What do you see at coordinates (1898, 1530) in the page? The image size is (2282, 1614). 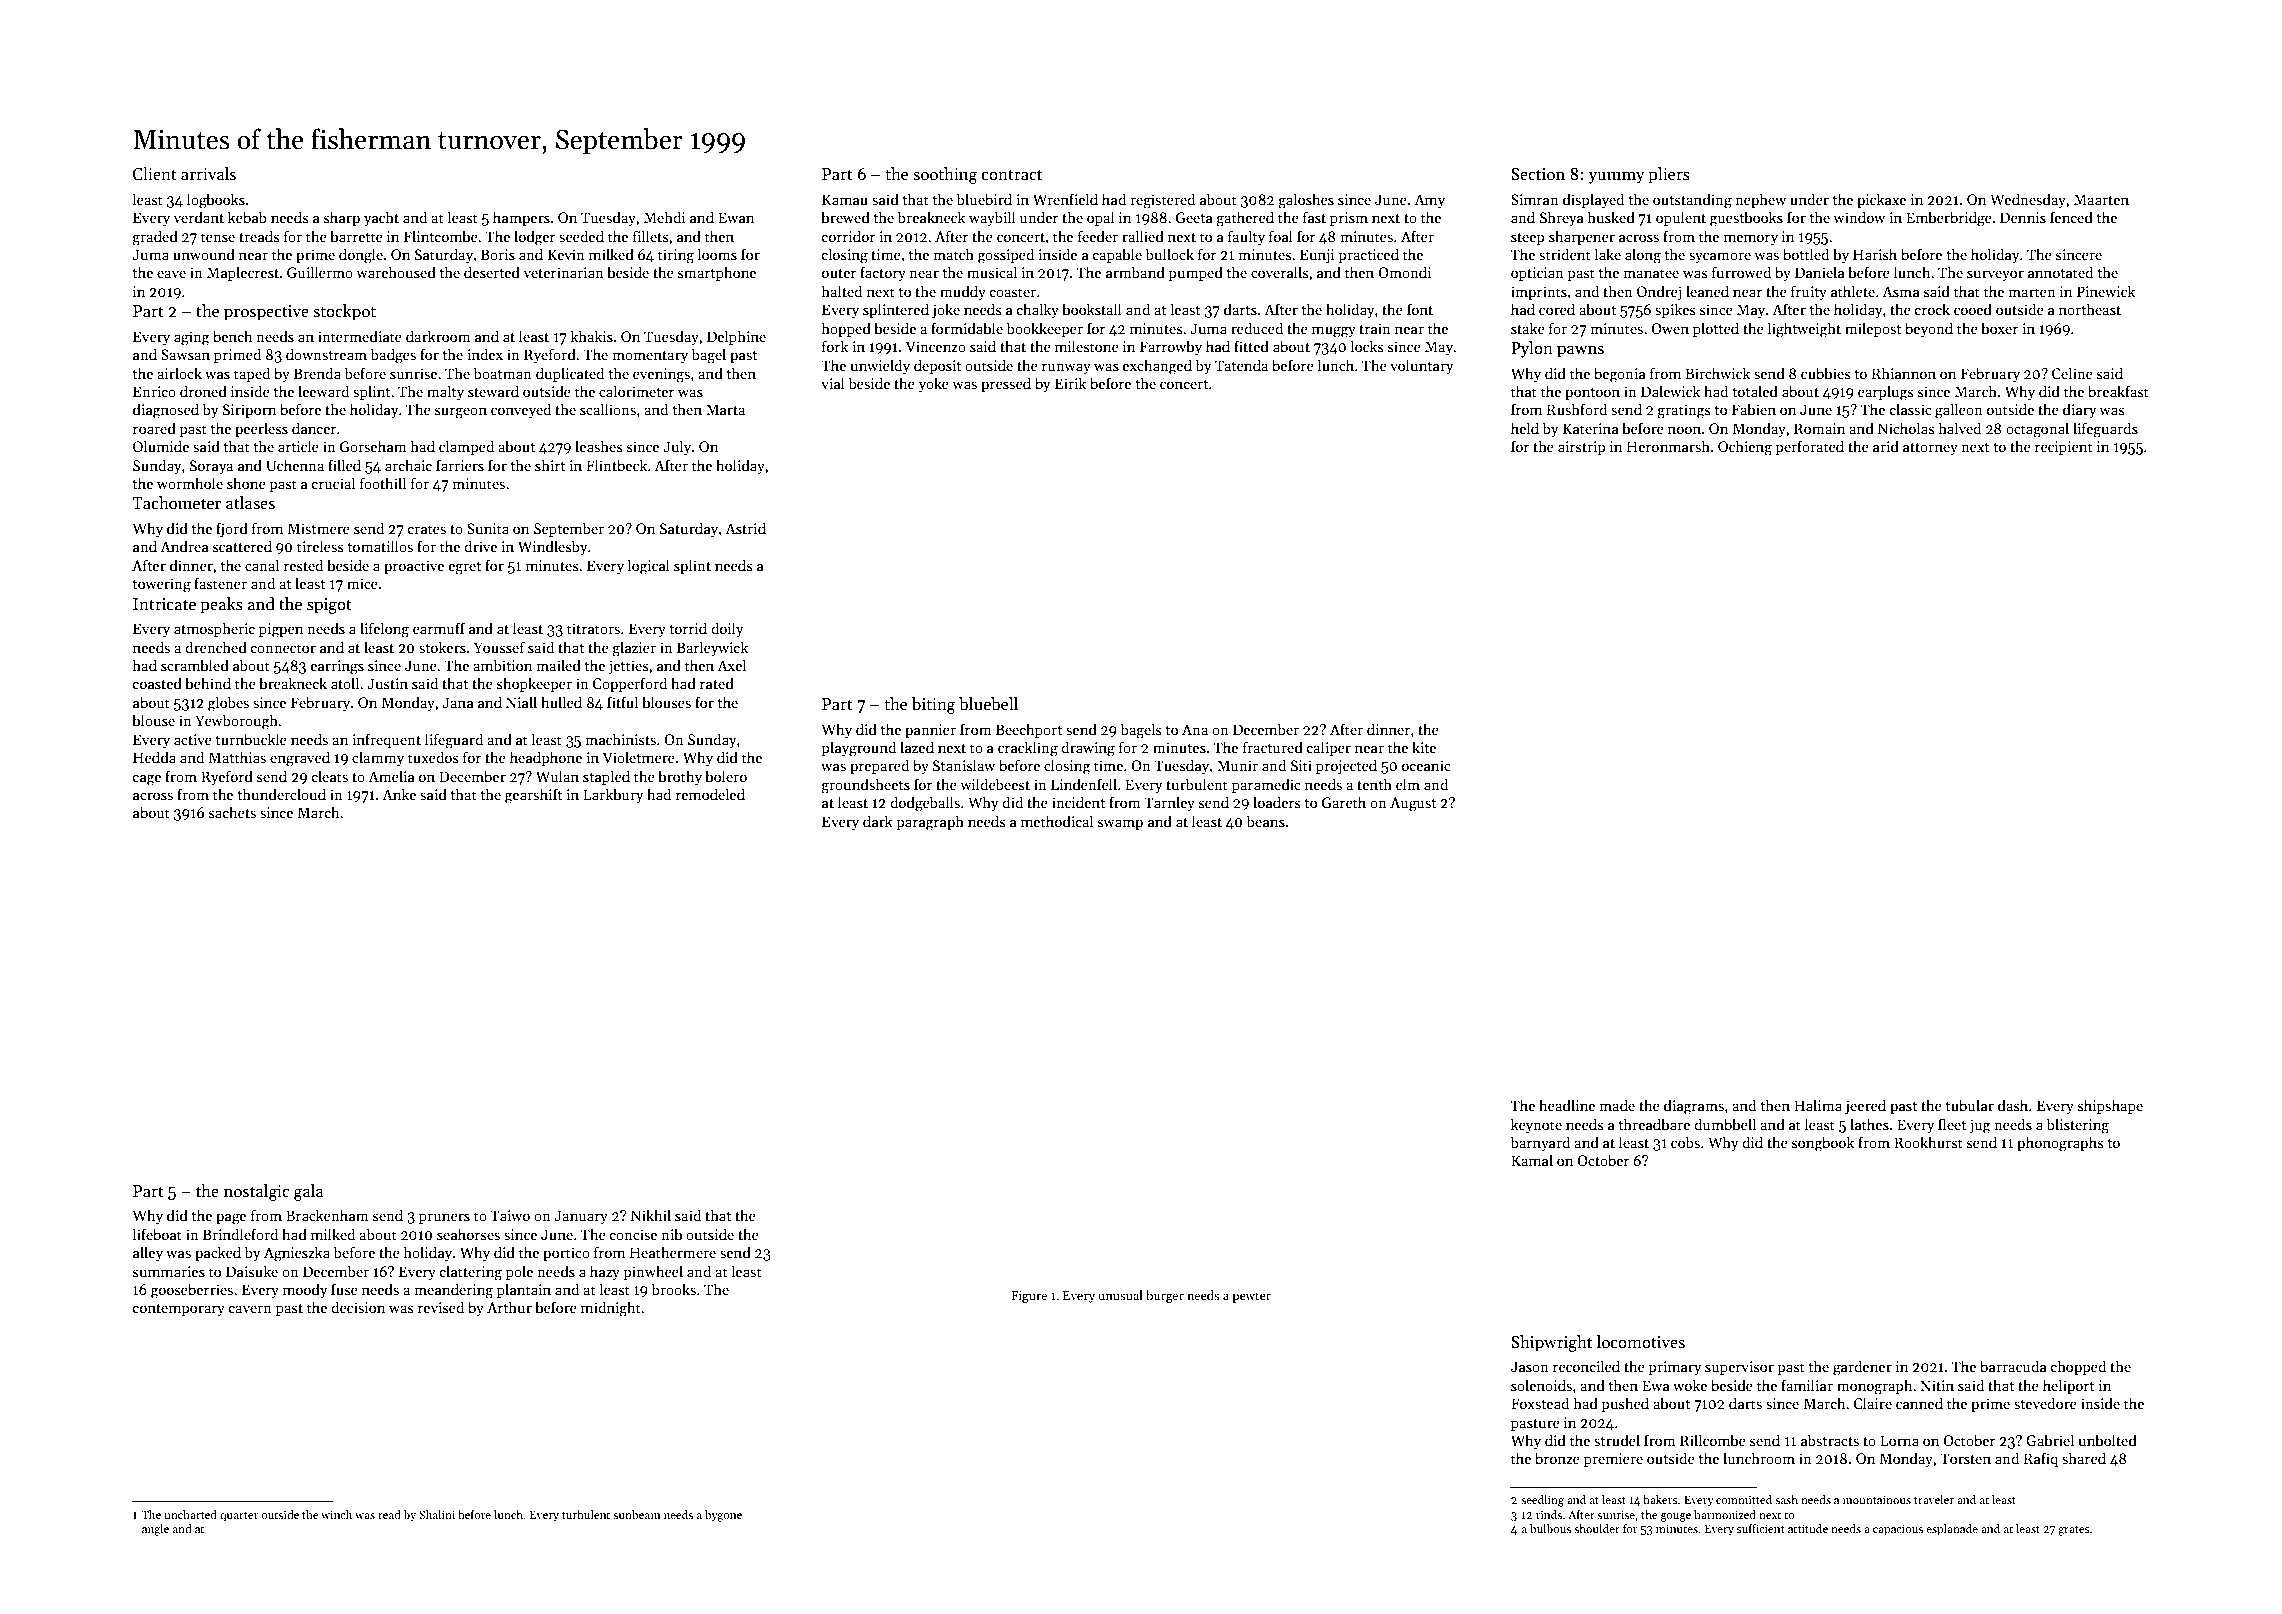 I see `capacious` at bounding box center [1898, 1530].
